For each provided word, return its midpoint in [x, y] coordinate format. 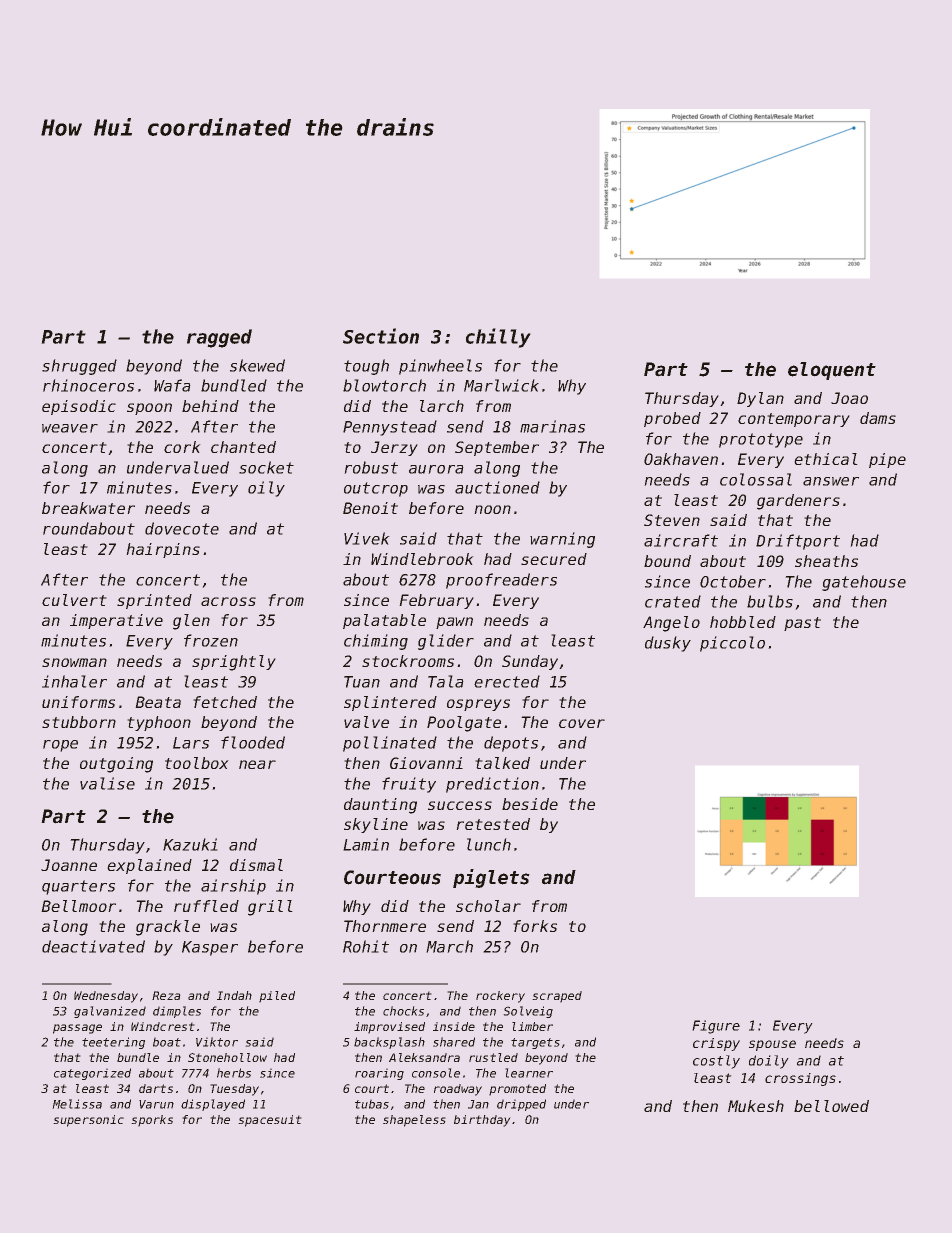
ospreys [478, 705]
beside [530, 804]
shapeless [414, 1121]
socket [266, 467]
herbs [234, 1073]
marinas [552, 426]
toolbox [196, 763]
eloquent [832, 371]
